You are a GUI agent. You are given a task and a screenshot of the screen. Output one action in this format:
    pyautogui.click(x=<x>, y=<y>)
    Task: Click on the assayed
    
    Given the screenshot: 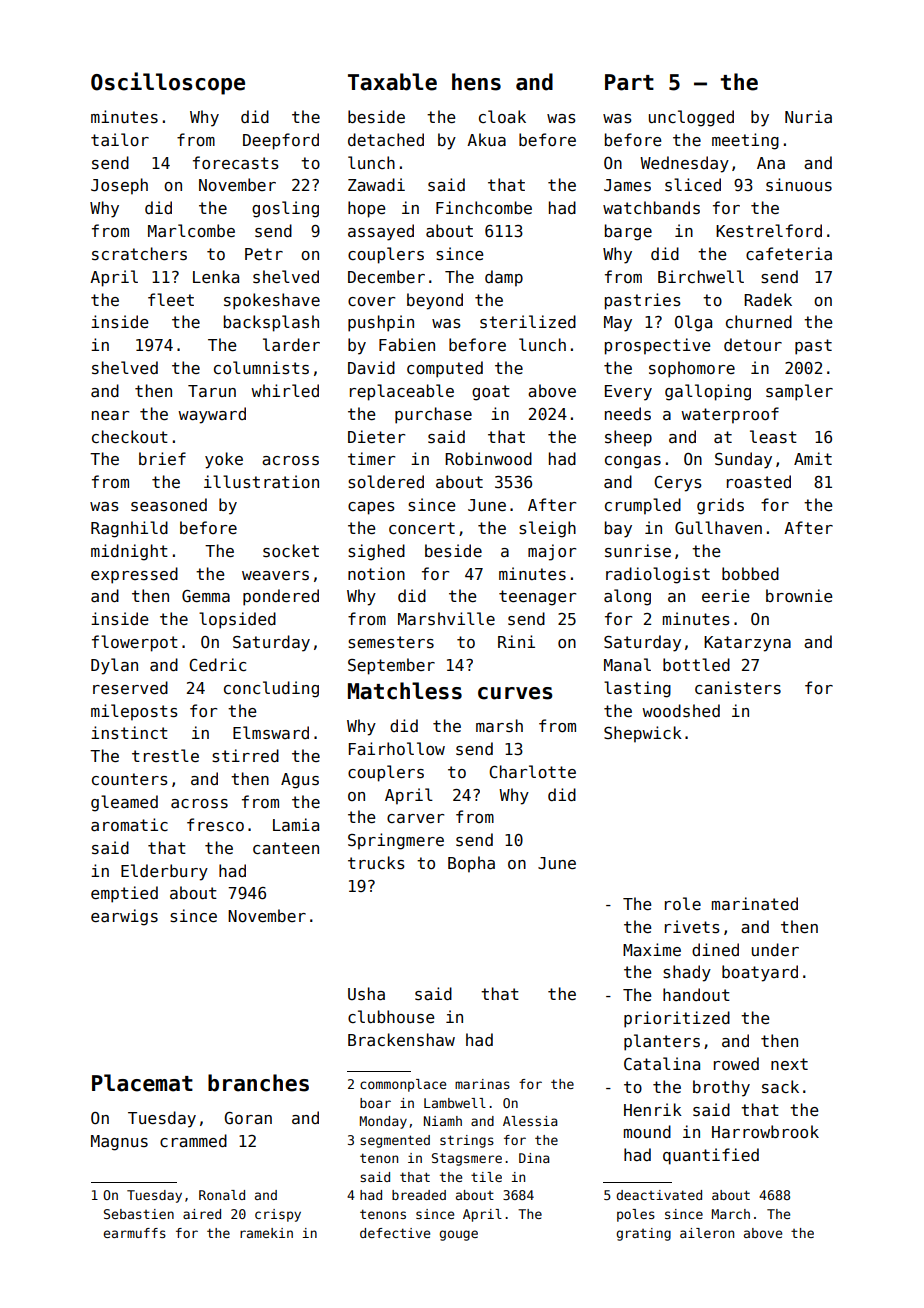 What is the action you would take?
    pyautogui.click(x=381, y=232)
